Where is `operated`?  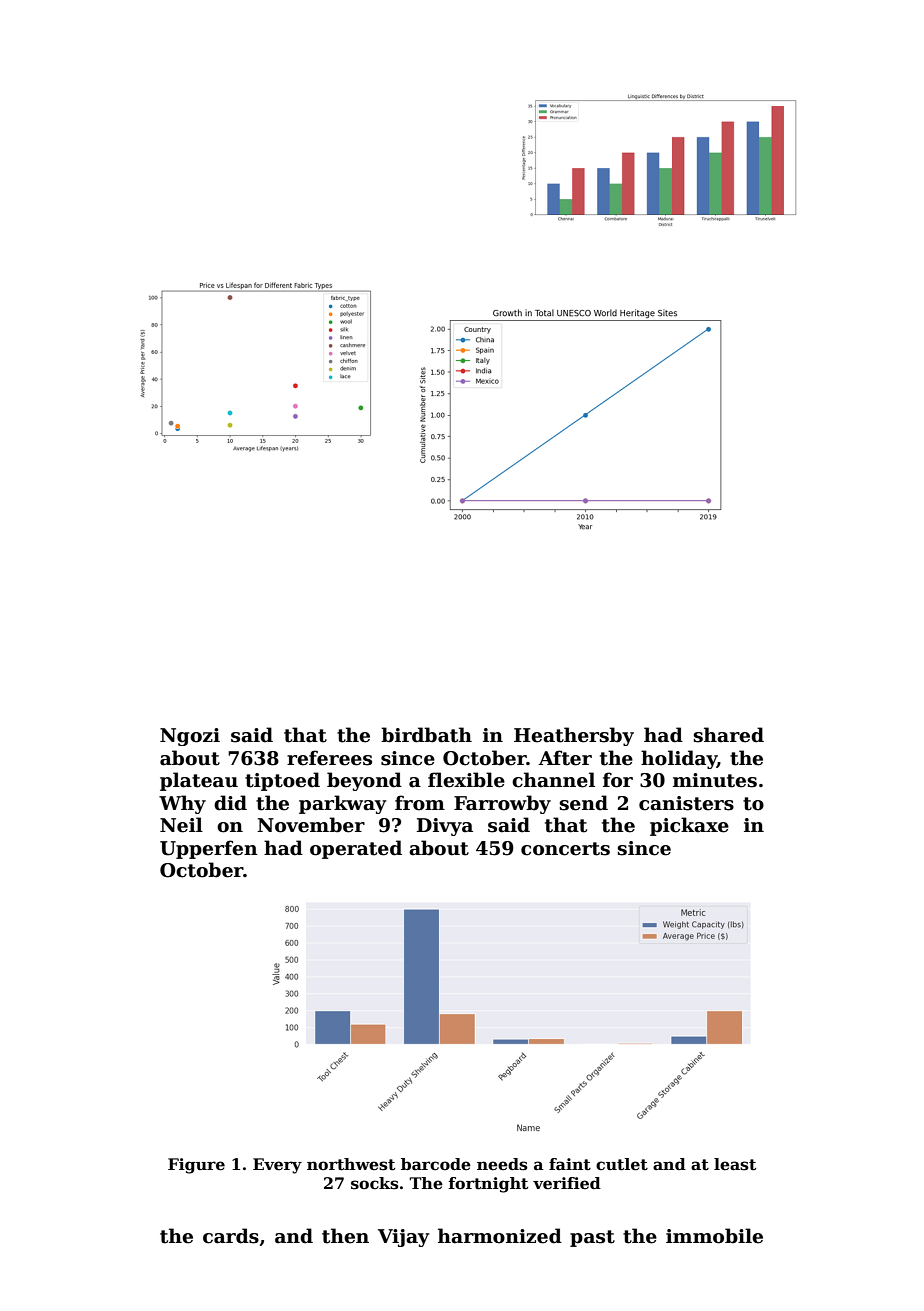
operated is located at coordinates (356, 849).
